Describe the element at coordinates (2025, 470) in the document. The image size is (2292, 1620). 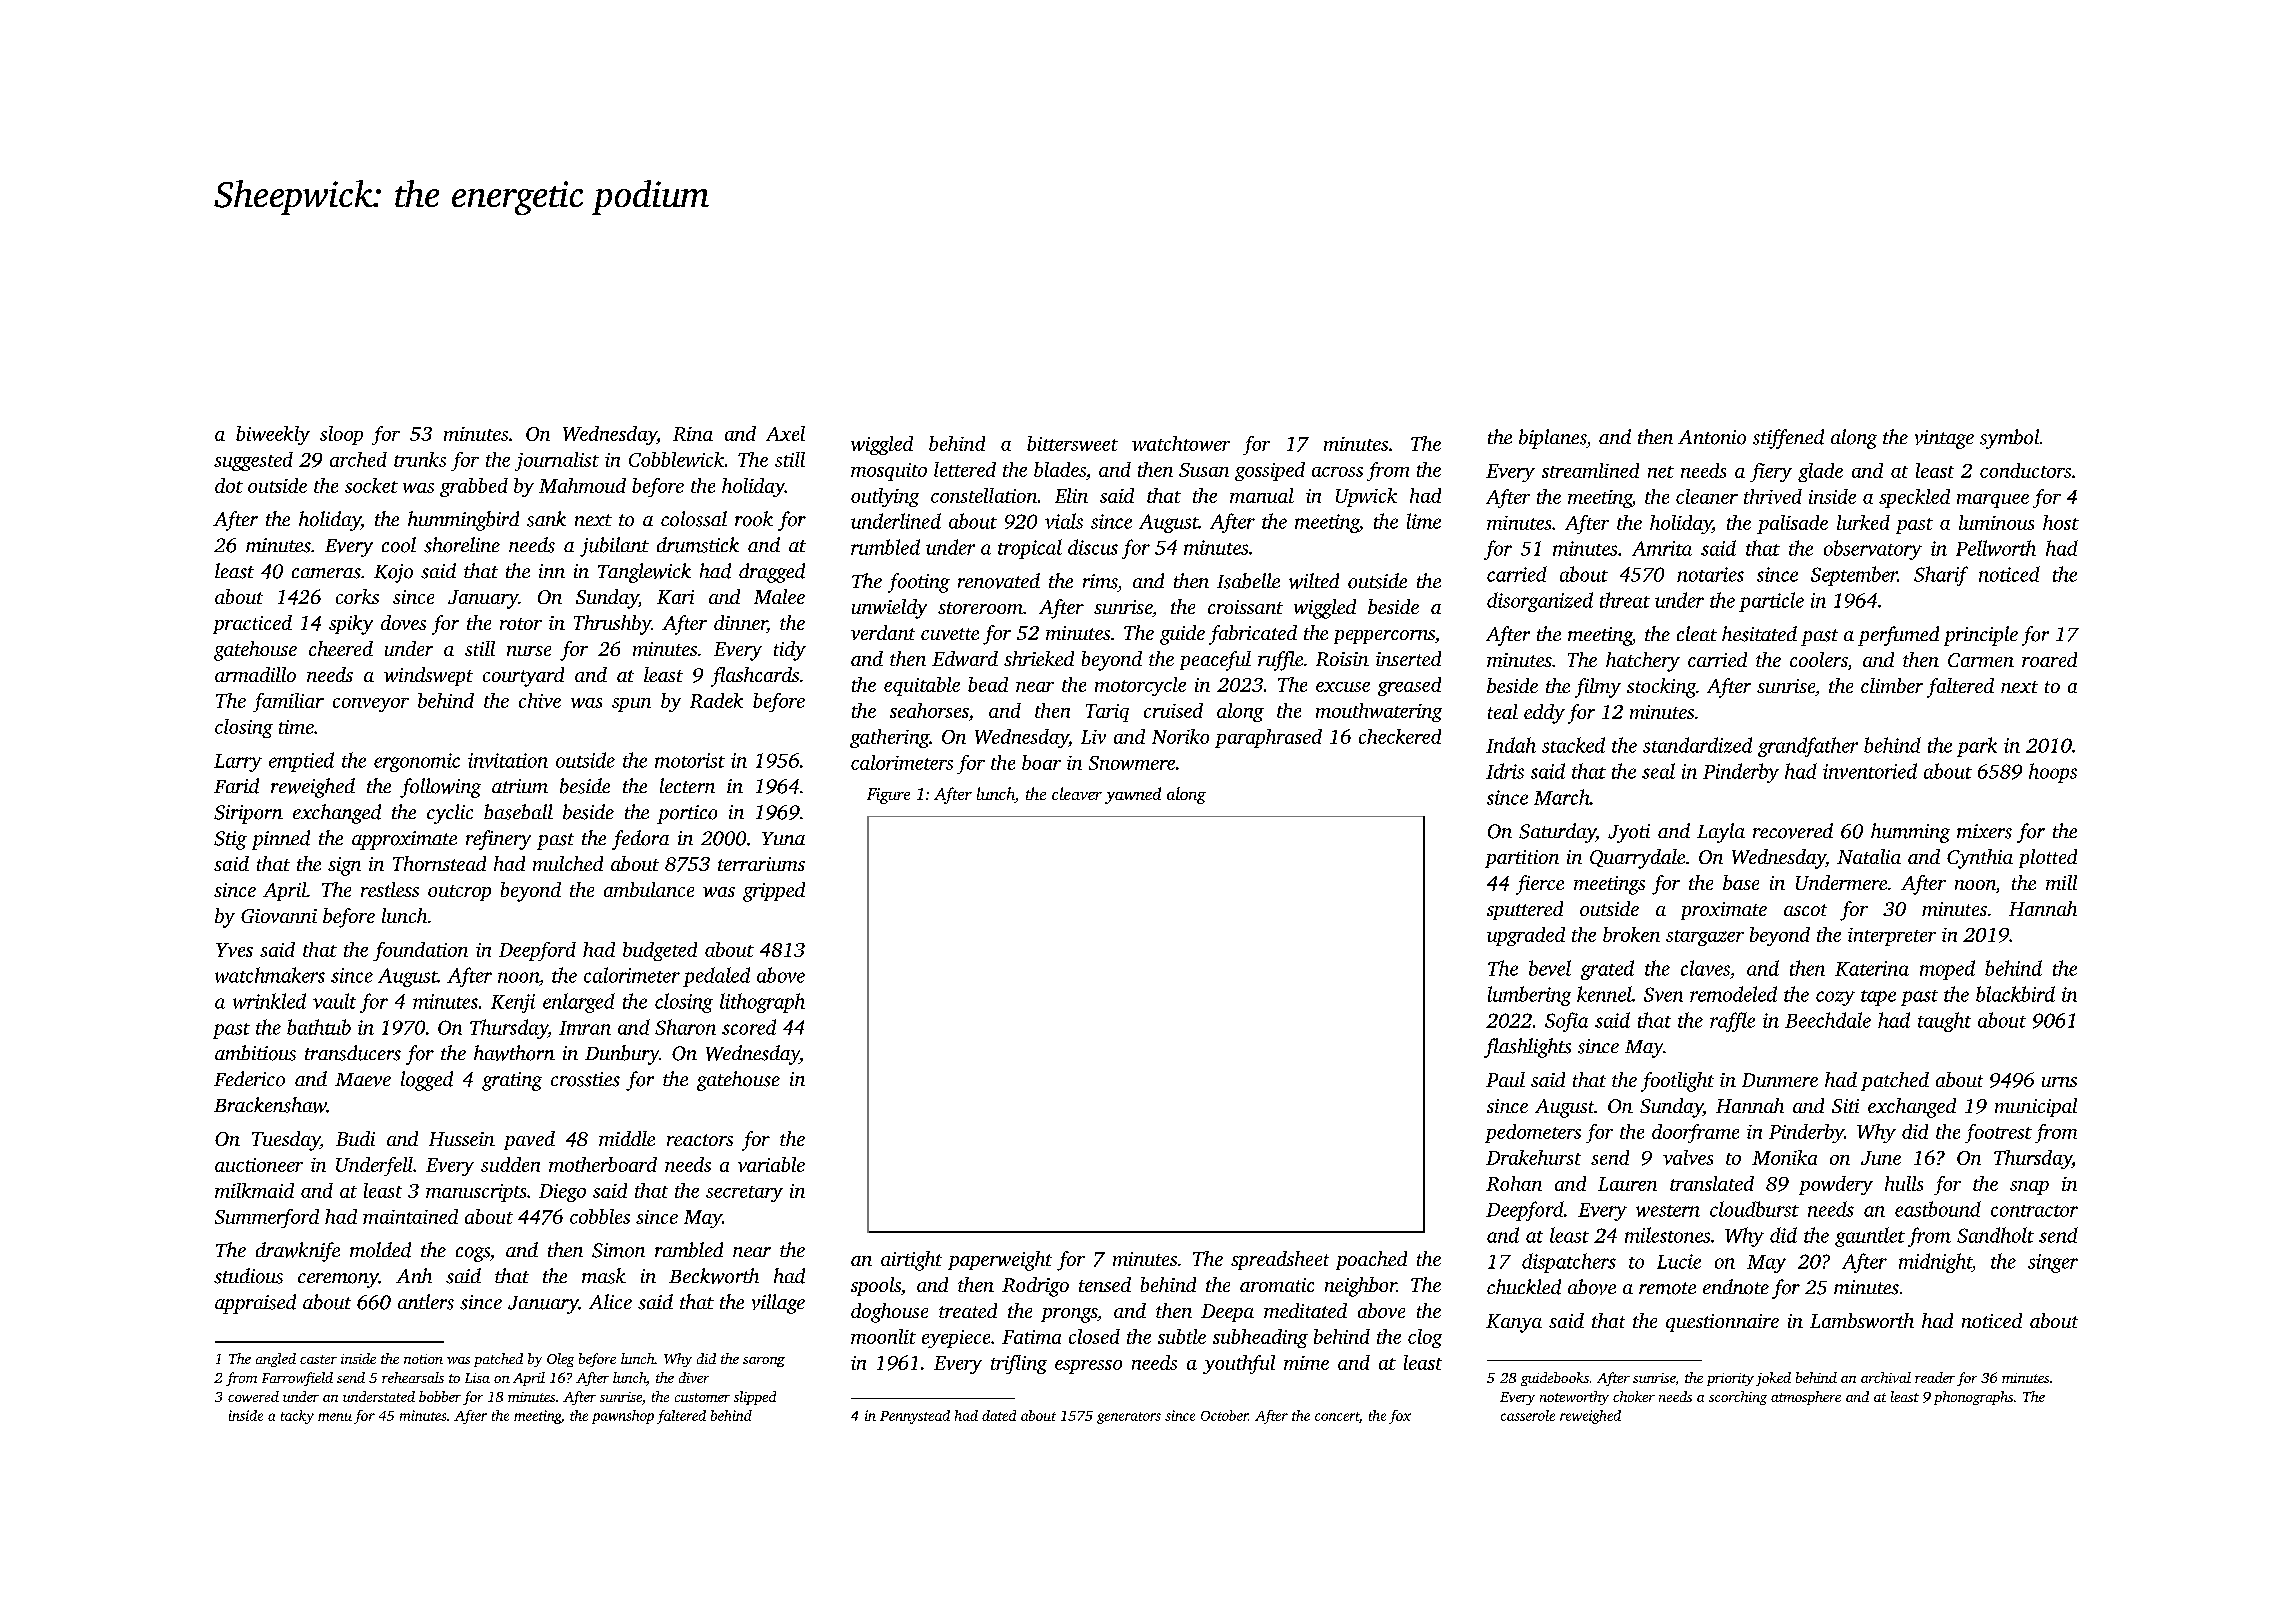
I see `conductors` at that location.
